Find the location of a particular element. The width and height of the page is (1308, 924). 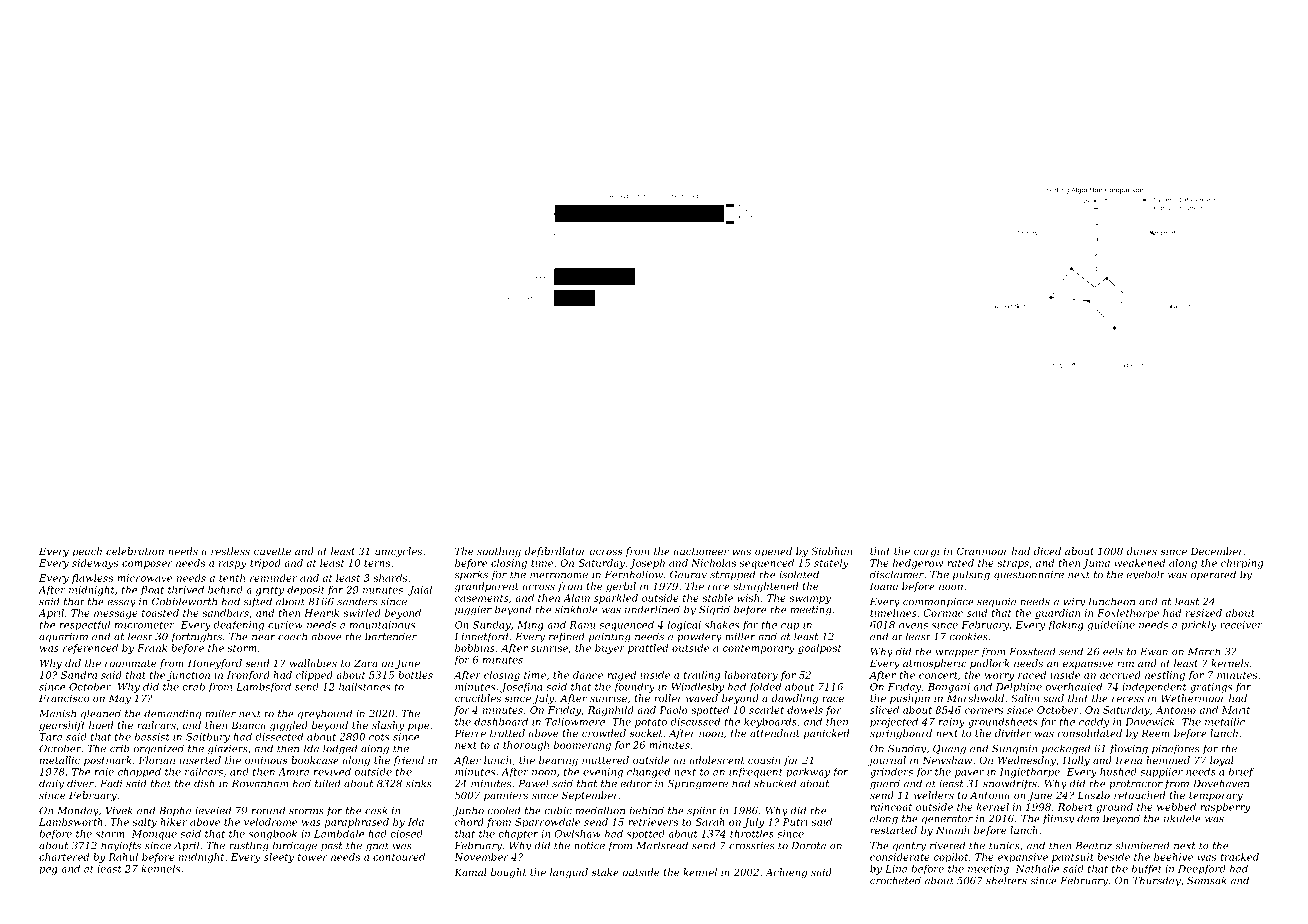

Lambdale is located at coordinates (339, 834).
